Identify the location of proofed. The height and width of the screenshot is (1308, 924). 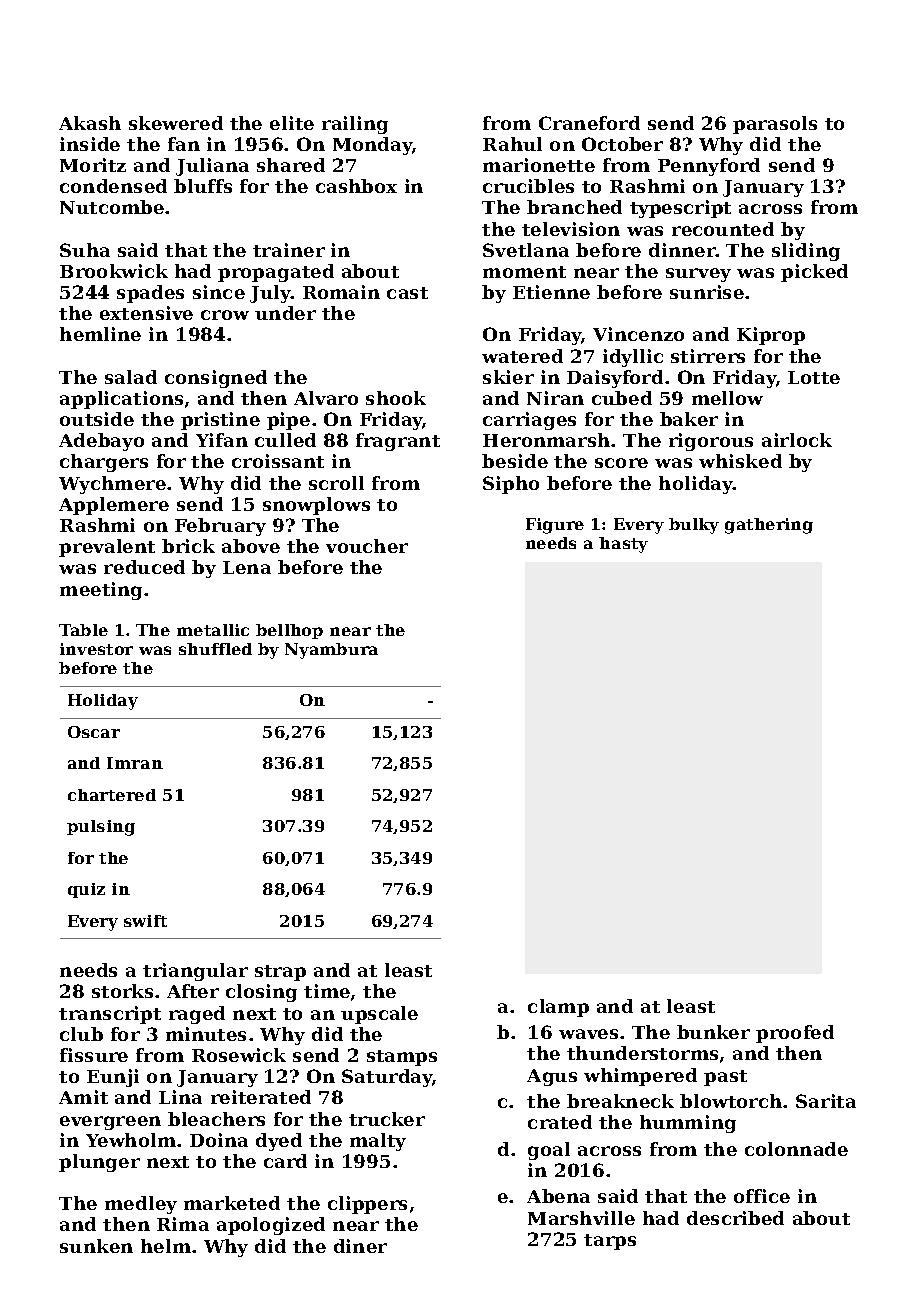
(795, 1034).
